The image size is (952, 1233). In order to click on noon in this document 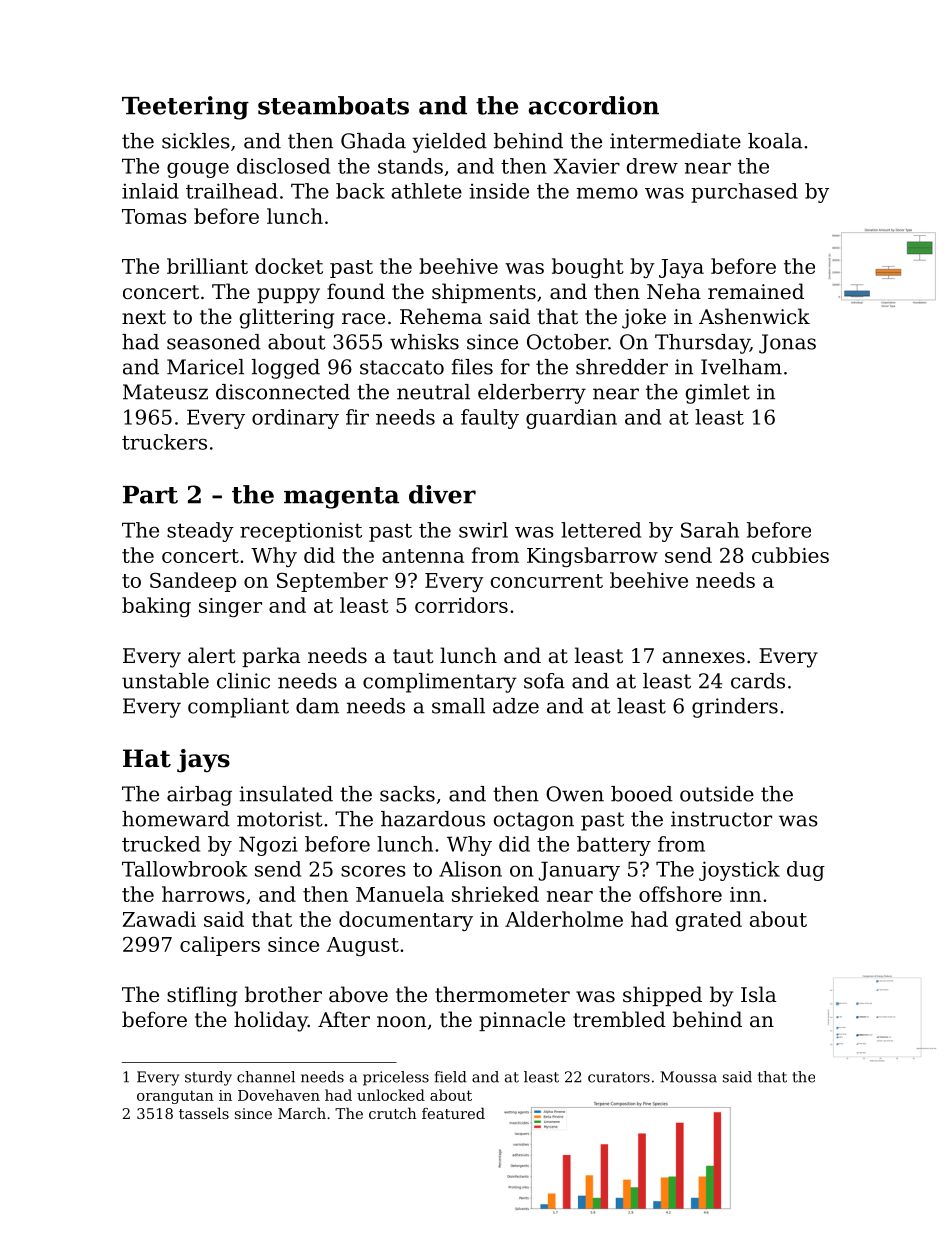, I will do `click(401, 1022)`.
